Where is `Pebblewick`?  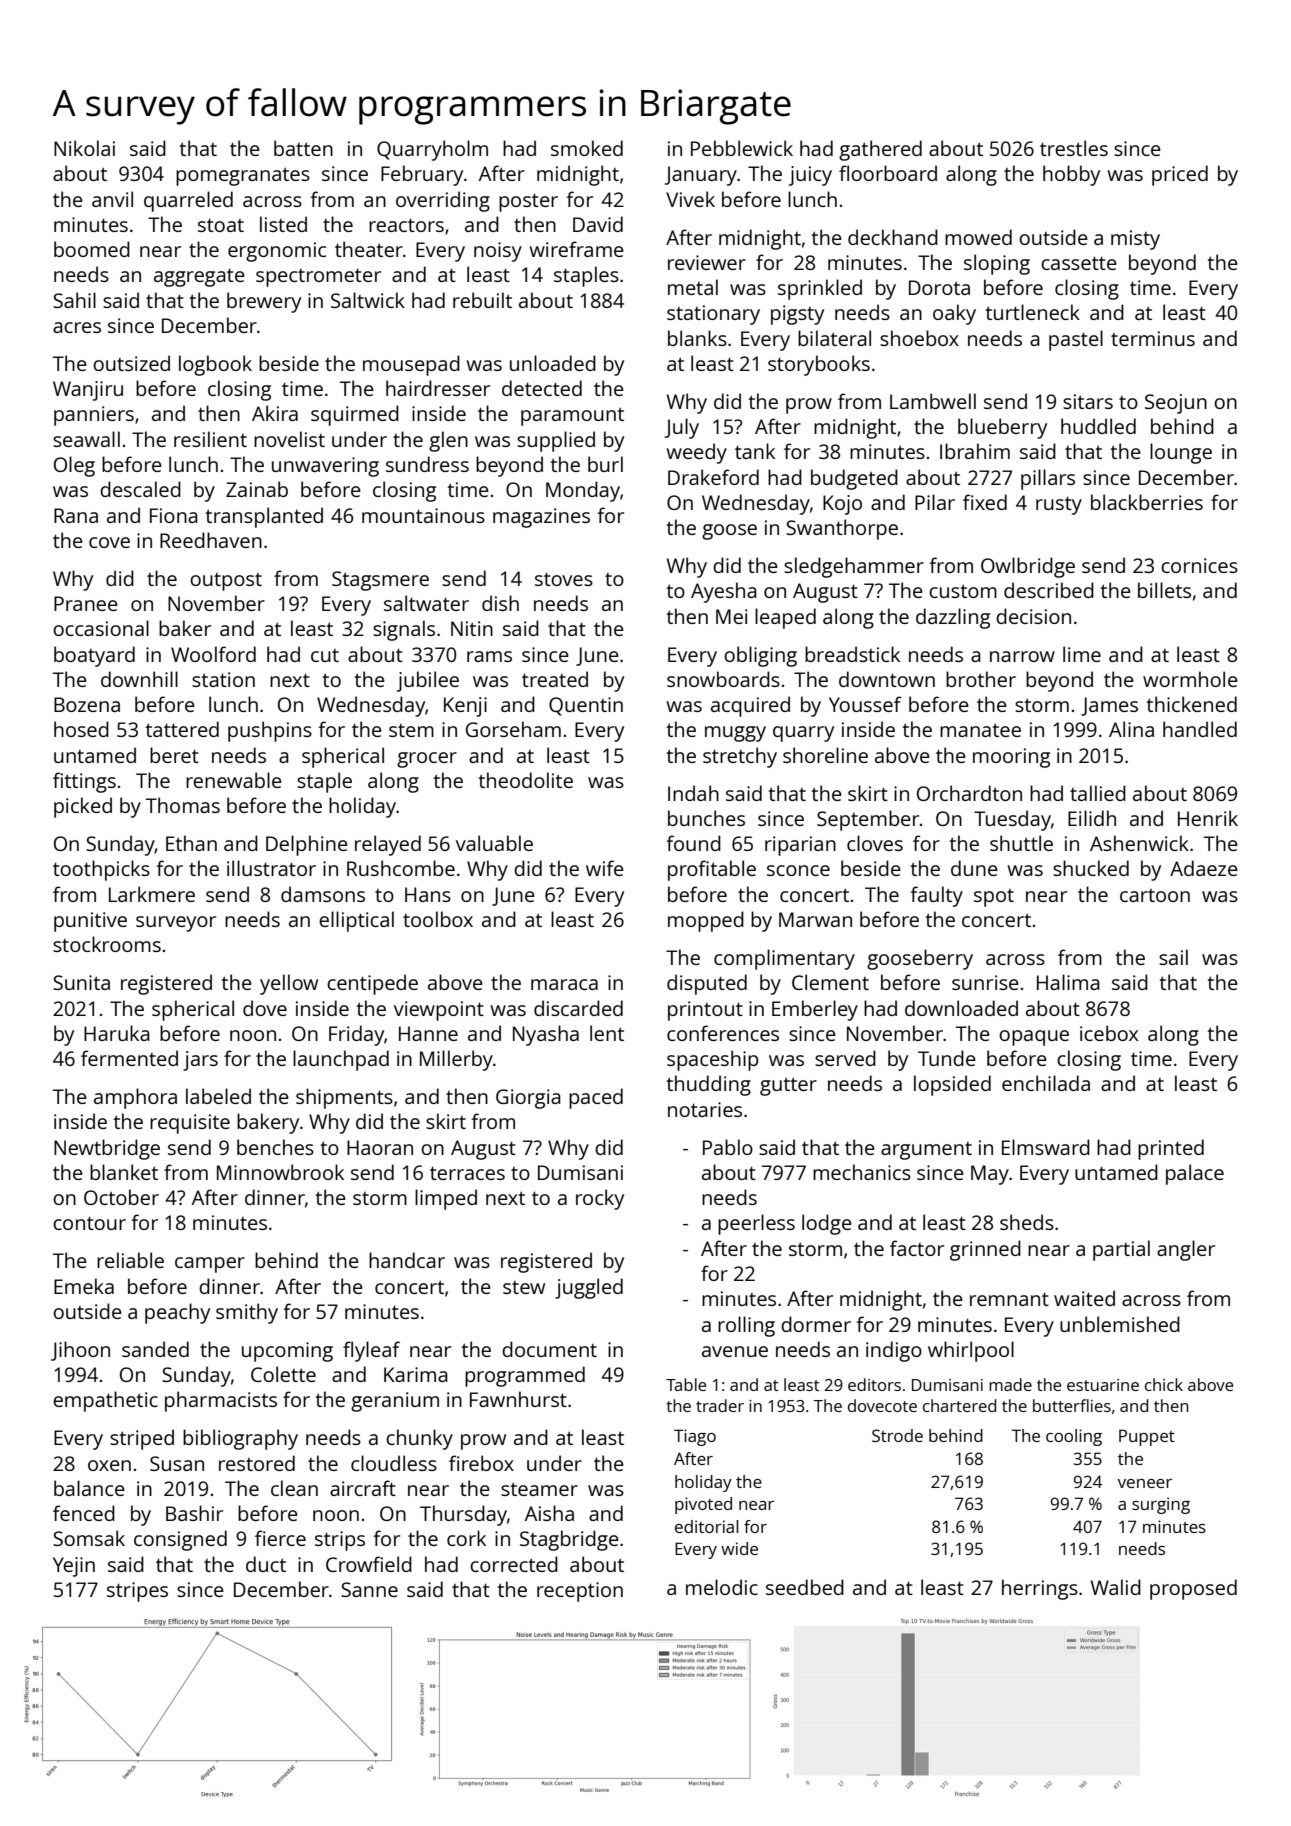 Pebblewick is located at coordinates (742, 148).
